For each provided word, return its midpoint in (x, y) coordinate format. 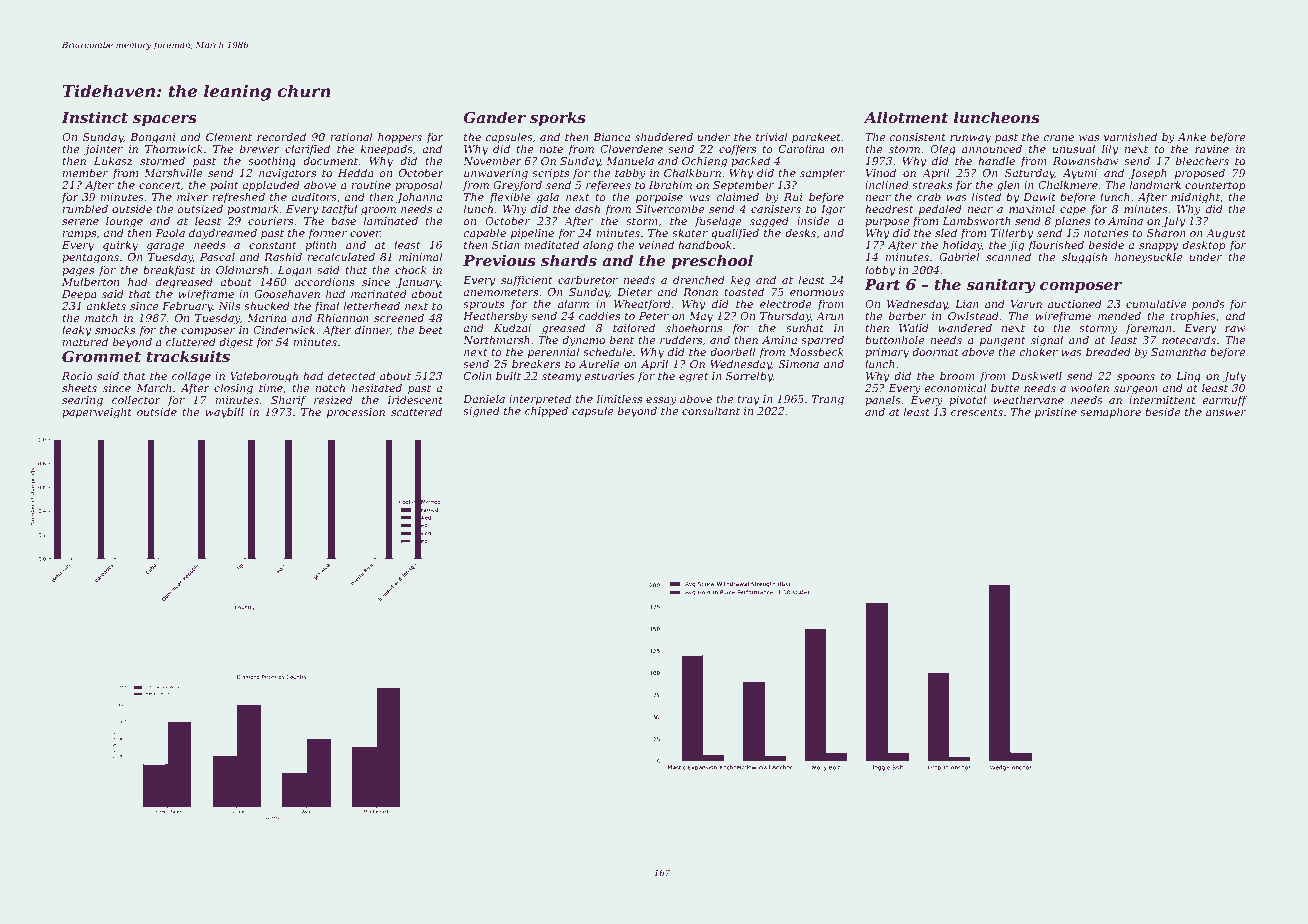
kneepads (387, 149)
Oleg (943, 150)
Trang (828, 400)
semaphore (1110, 412)
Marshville (173, 172)
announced (992, 148)
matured (85, 341)
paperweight (97, 413)
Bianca (611, 137)
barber (907, 315)
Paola (170, 232)
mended (1119, 315)
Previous (499, 260)
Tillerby (1012, 234)
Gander (495, 117)
